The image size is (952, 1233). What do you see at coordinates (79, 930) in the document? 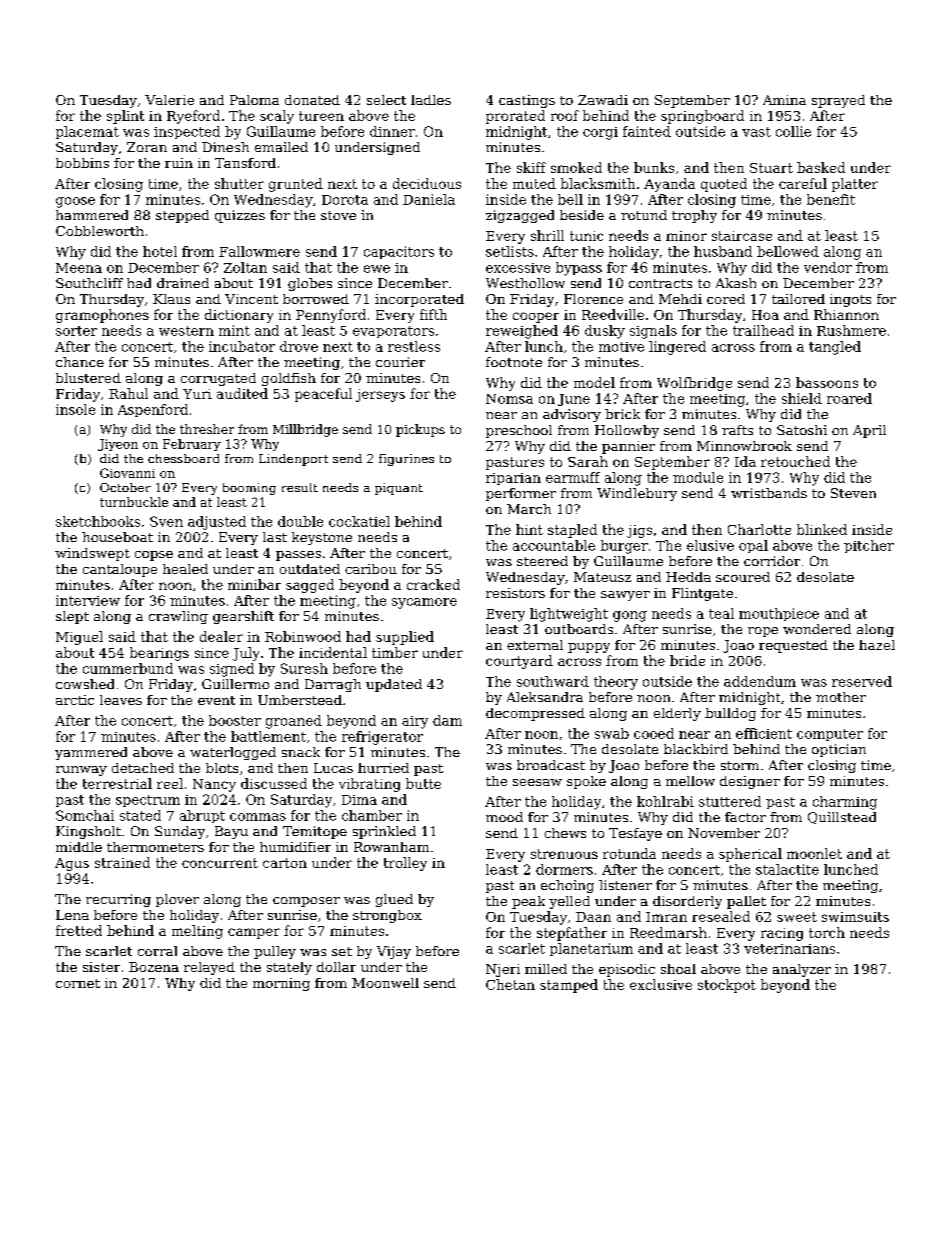
I see `fretted` at bounding box center [79, 930].
